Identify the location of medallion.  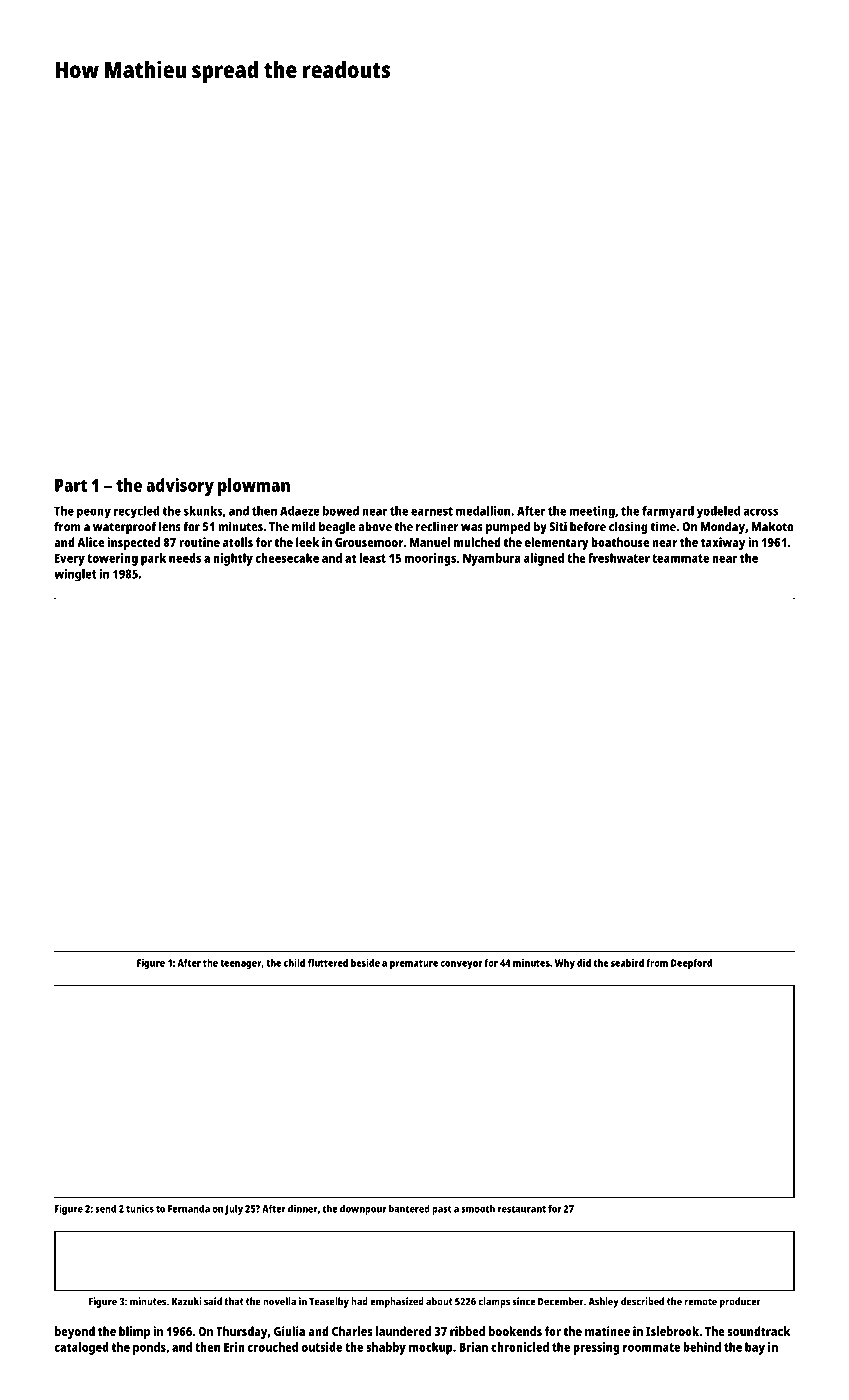
(483, 511).
